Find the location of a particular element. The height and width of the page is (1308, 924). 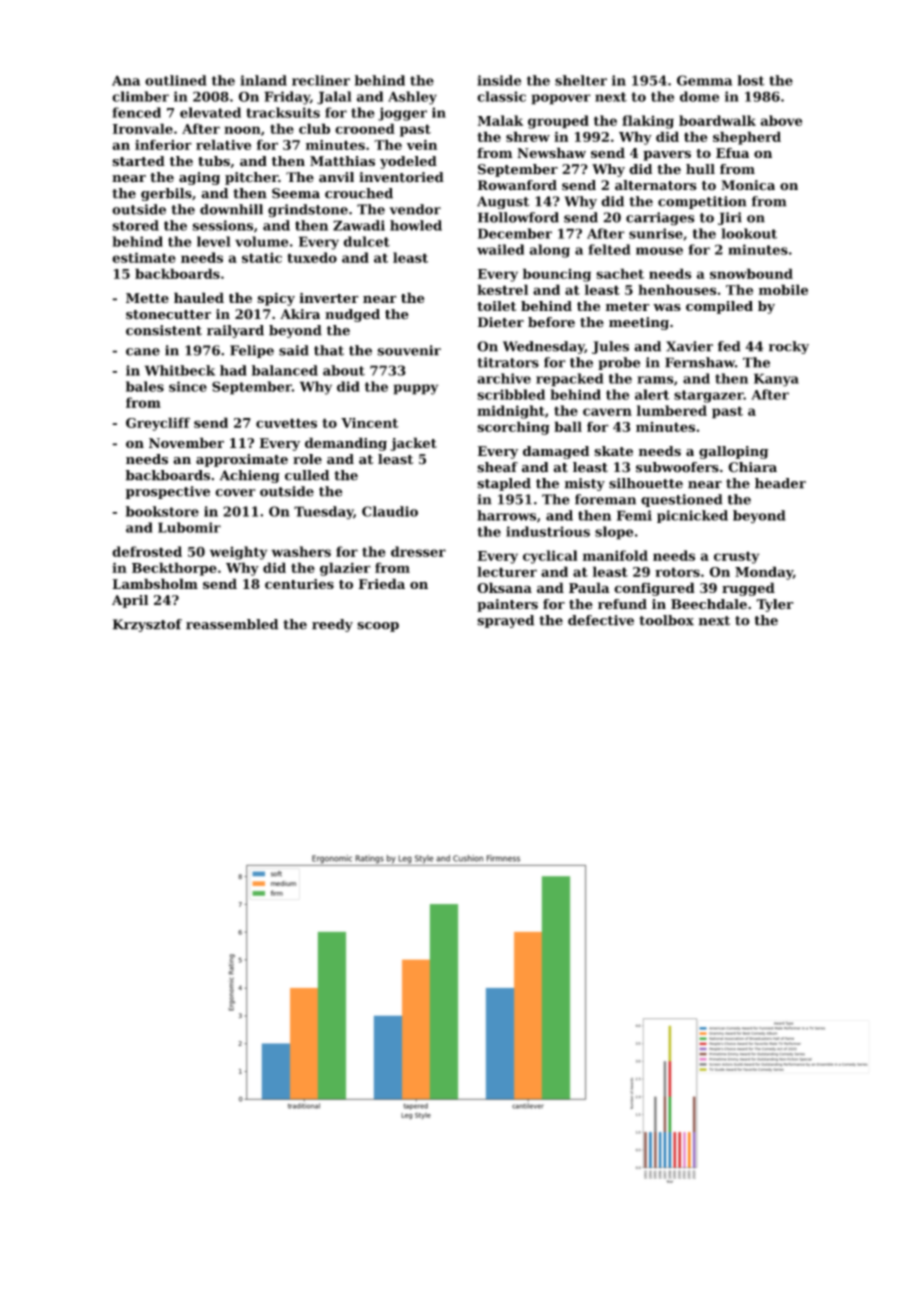

cuvettes is located at coordinates (286, 423).
